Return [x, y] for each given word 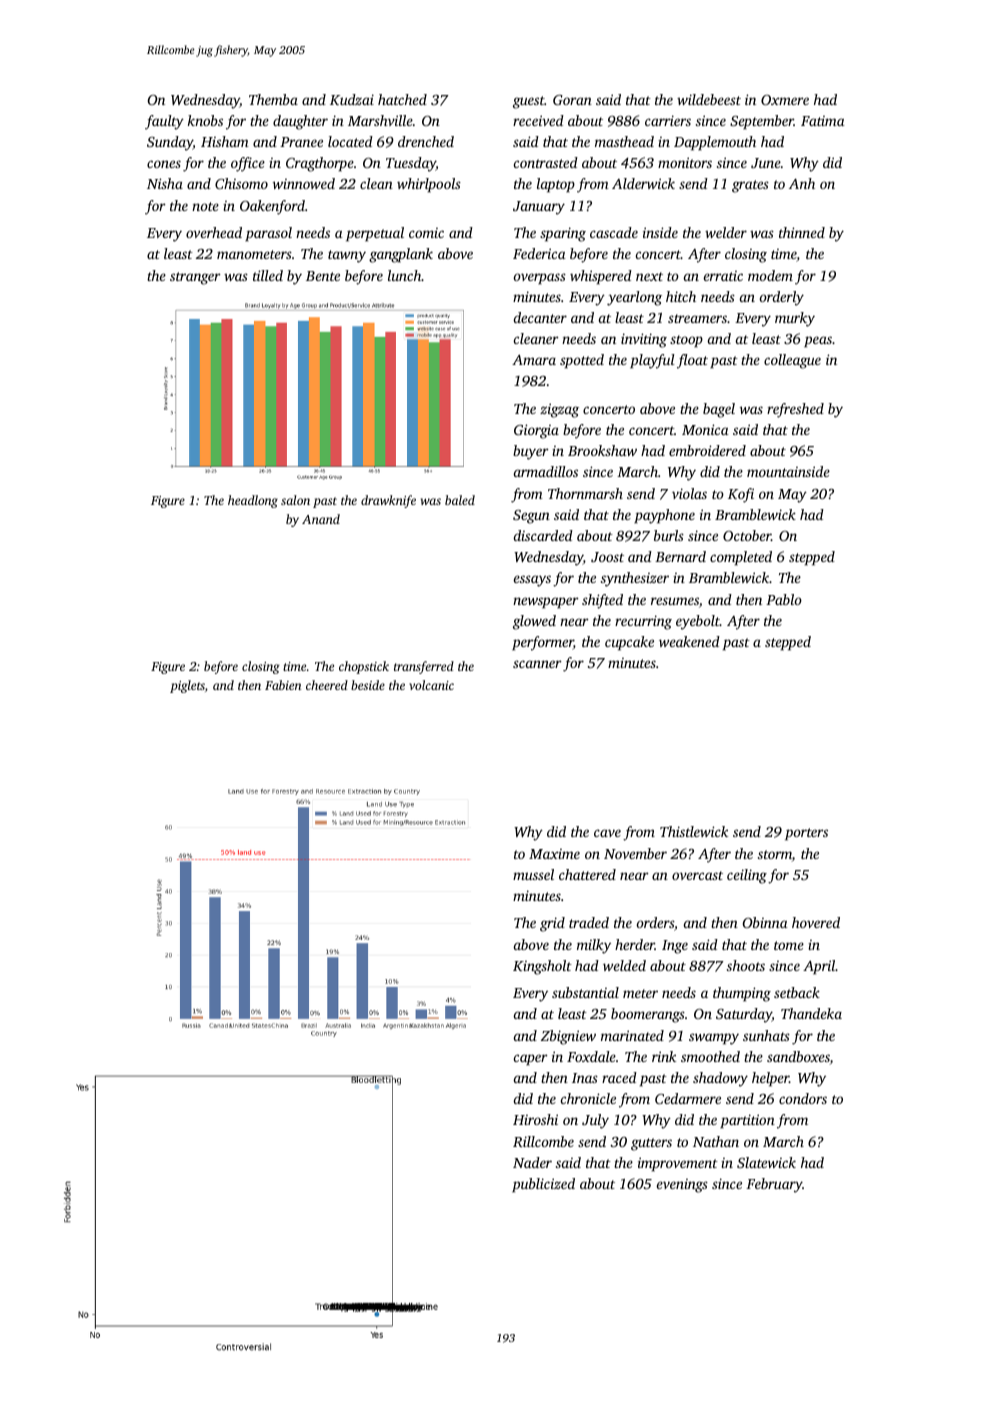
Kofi [741, 495]
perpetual [375, 234]
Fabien [283, 685]
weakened [689, 641]
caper [531, 1060]
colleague [792, 361]
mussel [533, 874]
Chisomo [241, 183]
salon [295, 500]
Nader [532, 1162]
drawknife [388, 501]
